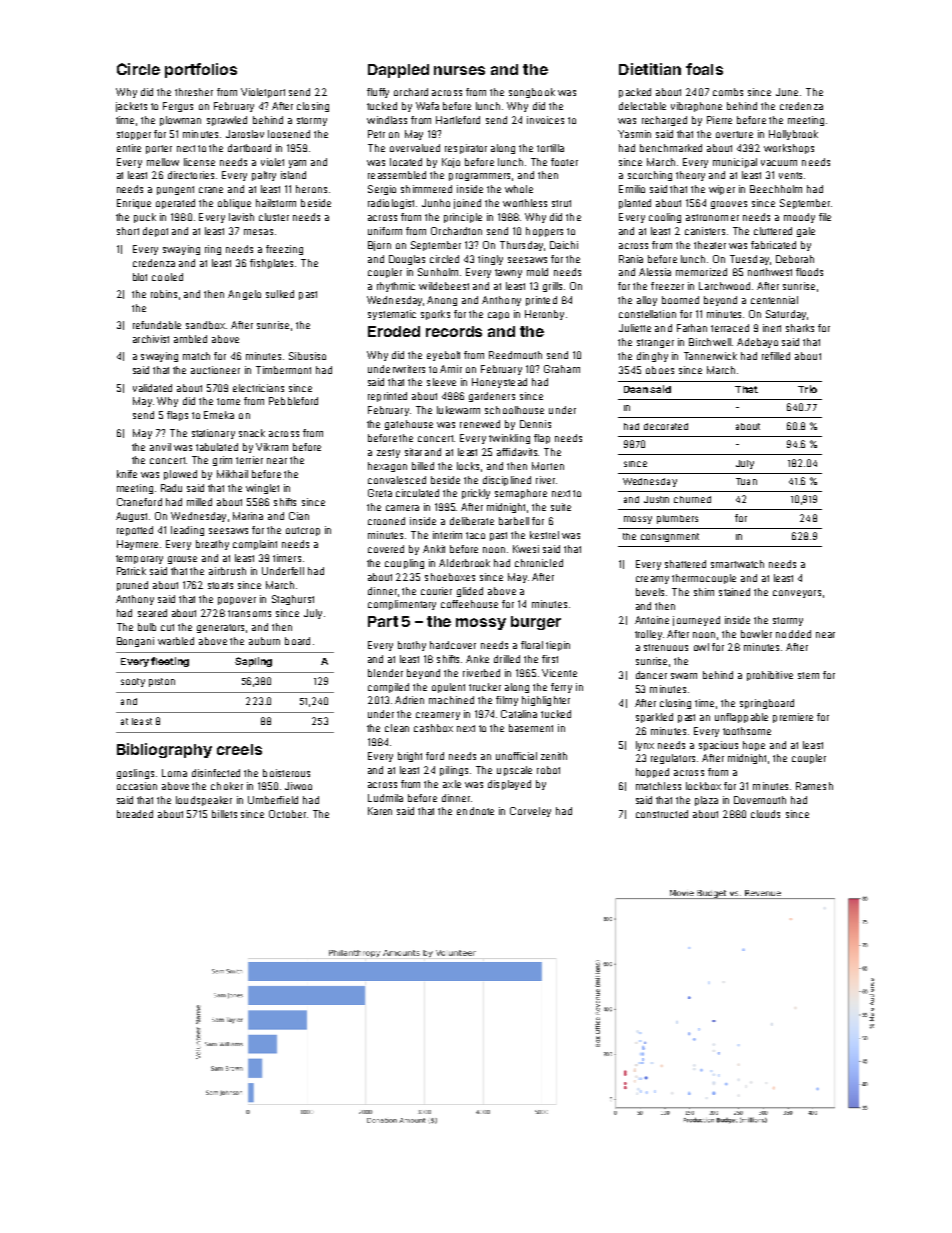 The width and height of the document is (952, 1233). Describe the element at coordinates (135, 814) in the document. I see `breaded` at that location.
